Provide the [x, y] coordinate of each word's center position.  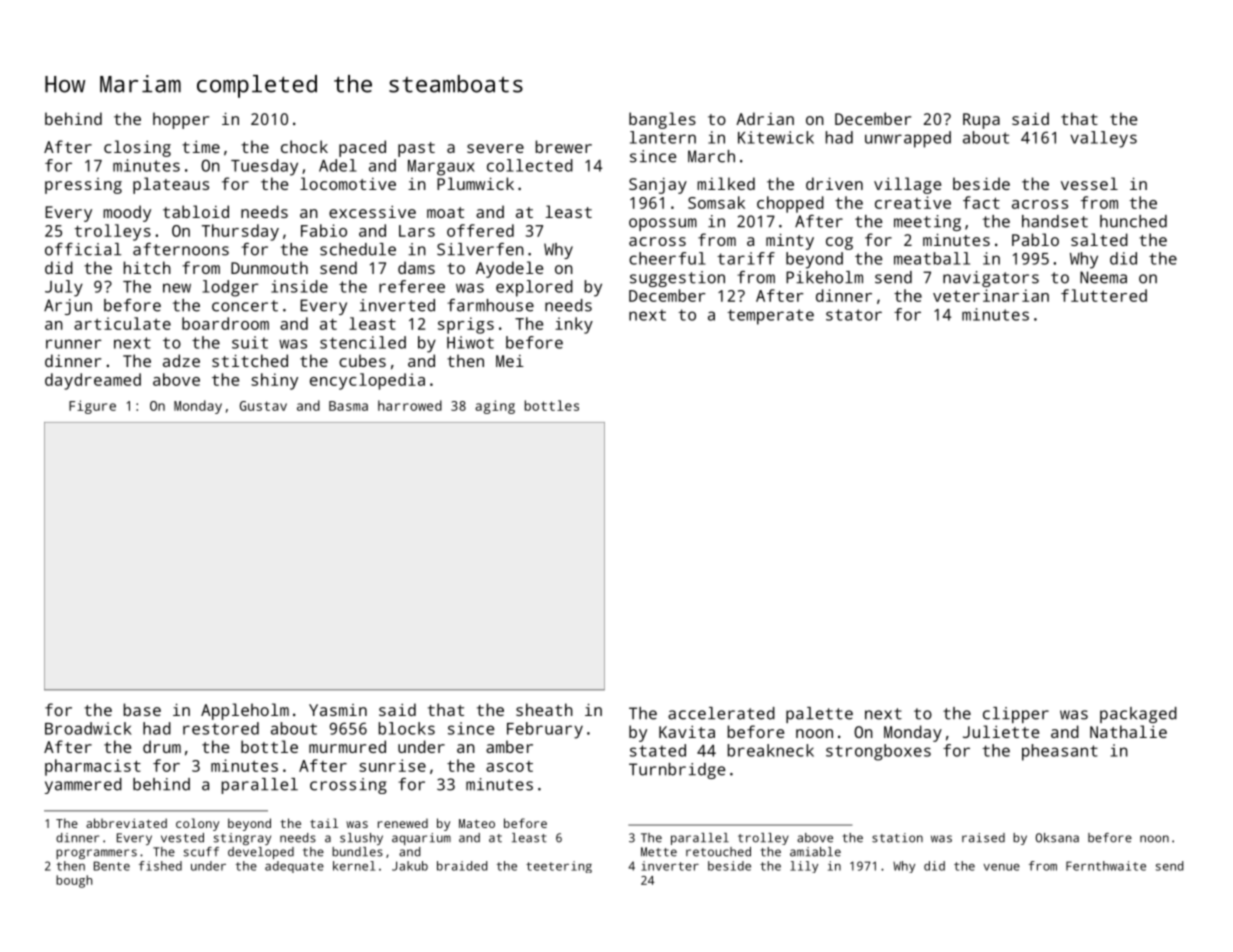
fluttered [1104, 295]
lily [804, 867]
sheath [544, 709]
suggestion [677, 279]
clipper [1016, 715]
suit [250, 342]
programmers [96, 854]
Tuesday [264, 167]
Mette [659, 852]
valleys [1103, 139]
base [142, 709]
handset [1055, 221]
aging [495, 407]
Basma [348, 406]
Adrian [765, 118]
